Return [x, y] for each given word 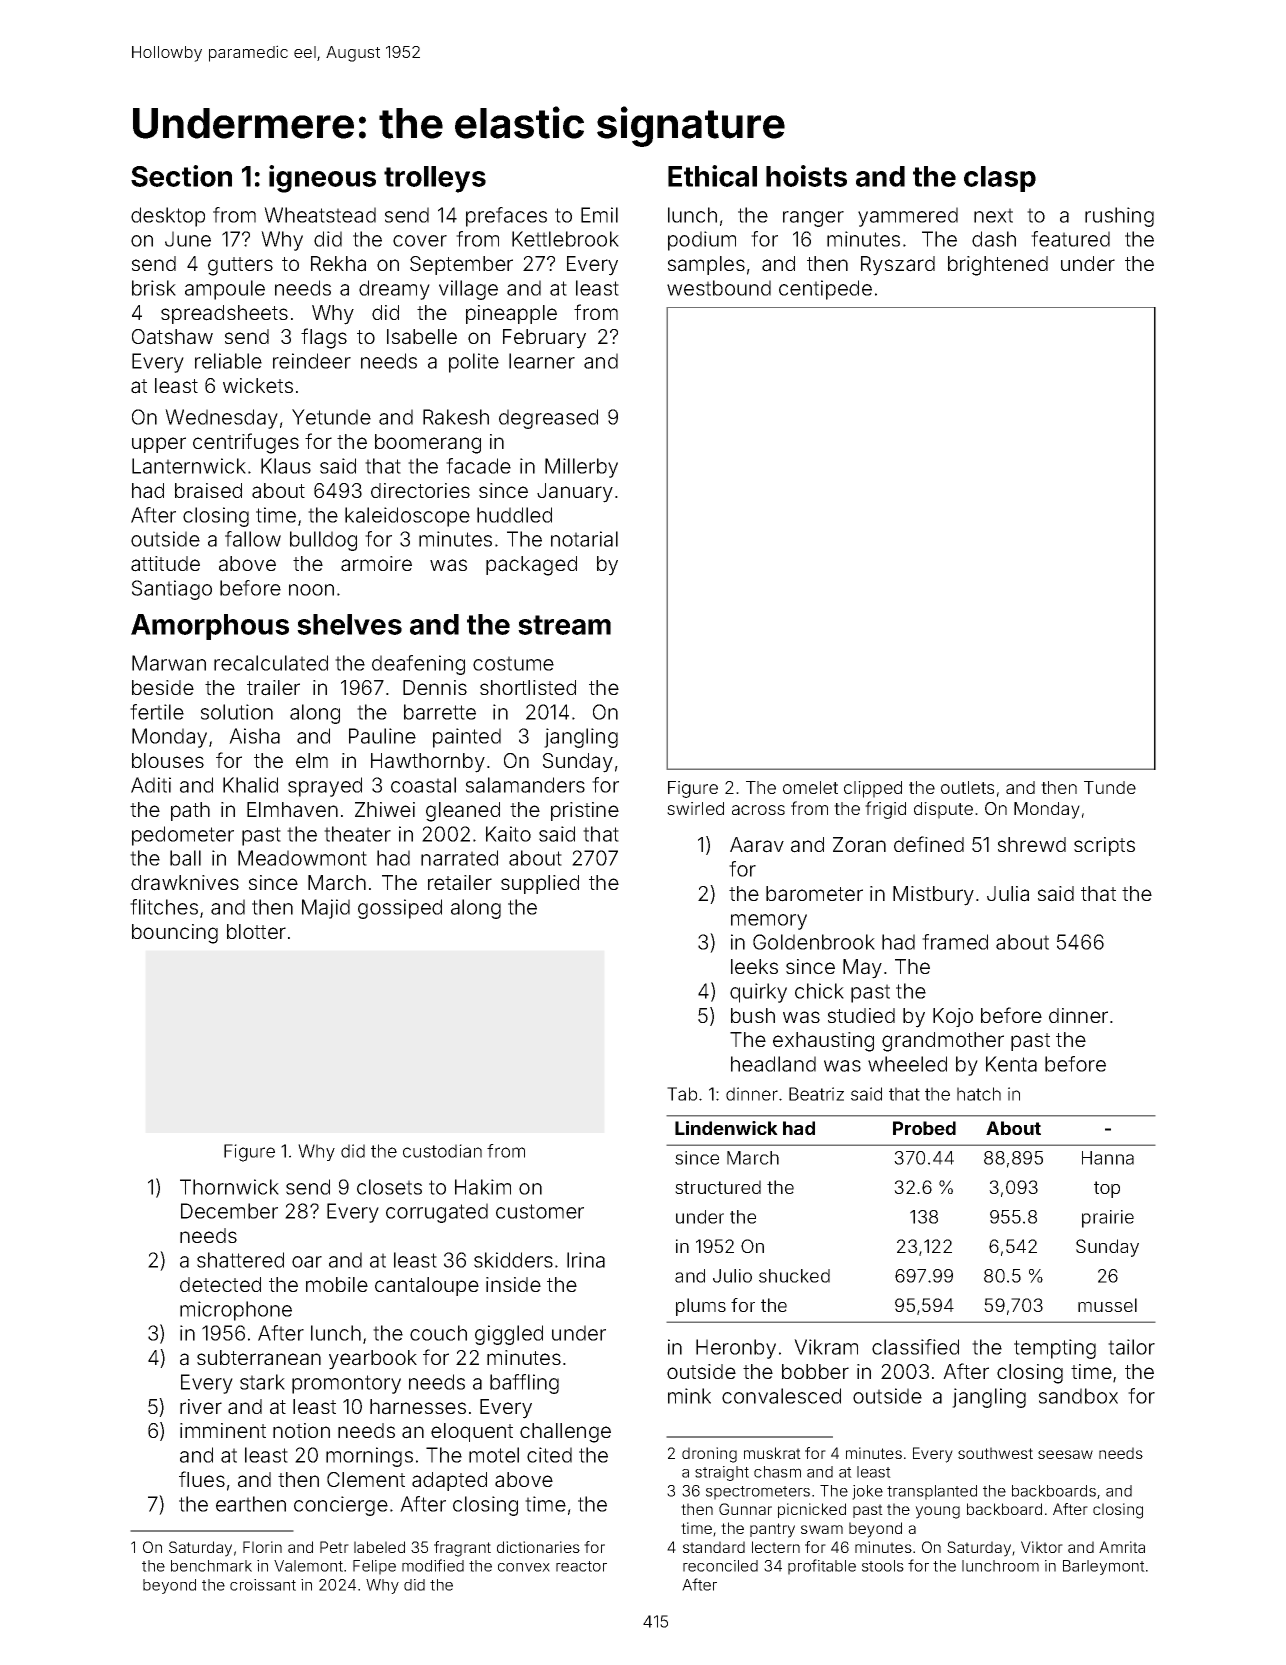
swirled [695, 808]
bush [753, 1015]
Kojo [953, 1017]
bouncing [175, 934]
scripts [1104, 846]
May [862, 969]
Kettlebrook [565, 239]
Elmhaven [292, 810]
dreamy [394, 290]
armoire [376, 564]
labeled [379, 1547]
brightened [998, 266]
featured [1070, 239]
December [229, 1211]
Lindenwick [726, 1128]
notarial [584, 539]
